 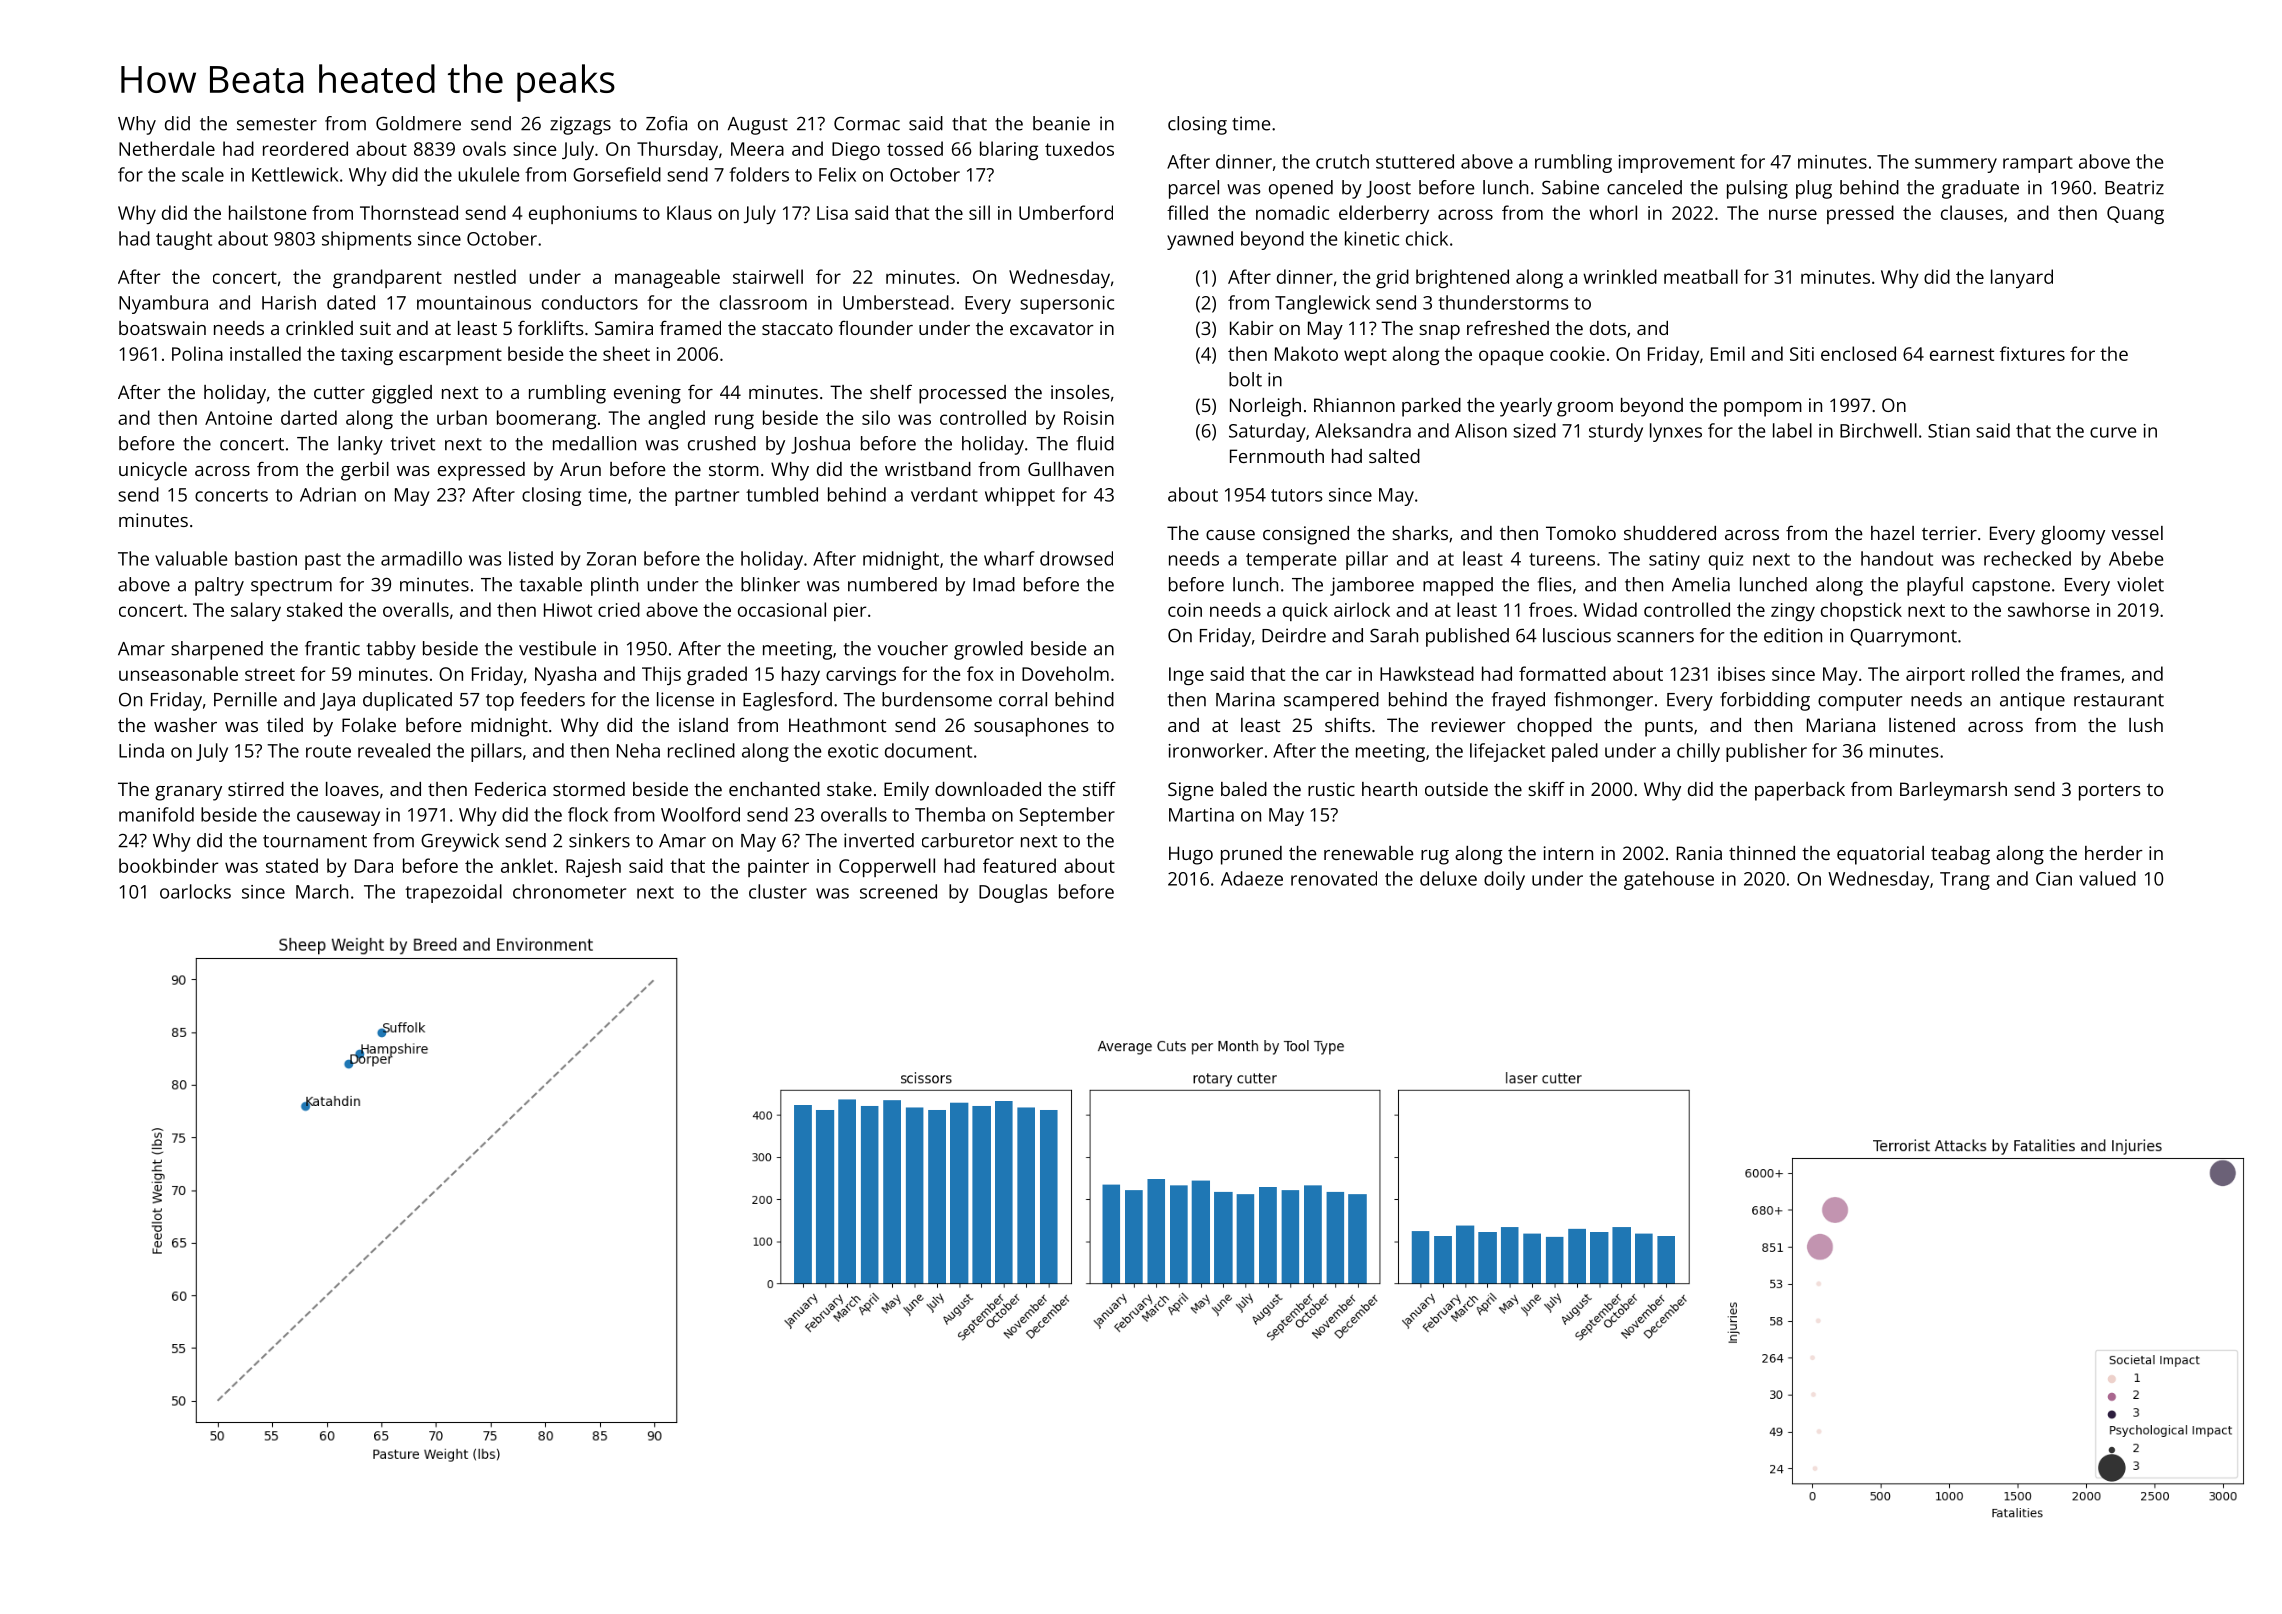 What do you see at coordinates (1061, 123) in the screenshot?
I see `beanie` at bounding box center [1061, 123].
